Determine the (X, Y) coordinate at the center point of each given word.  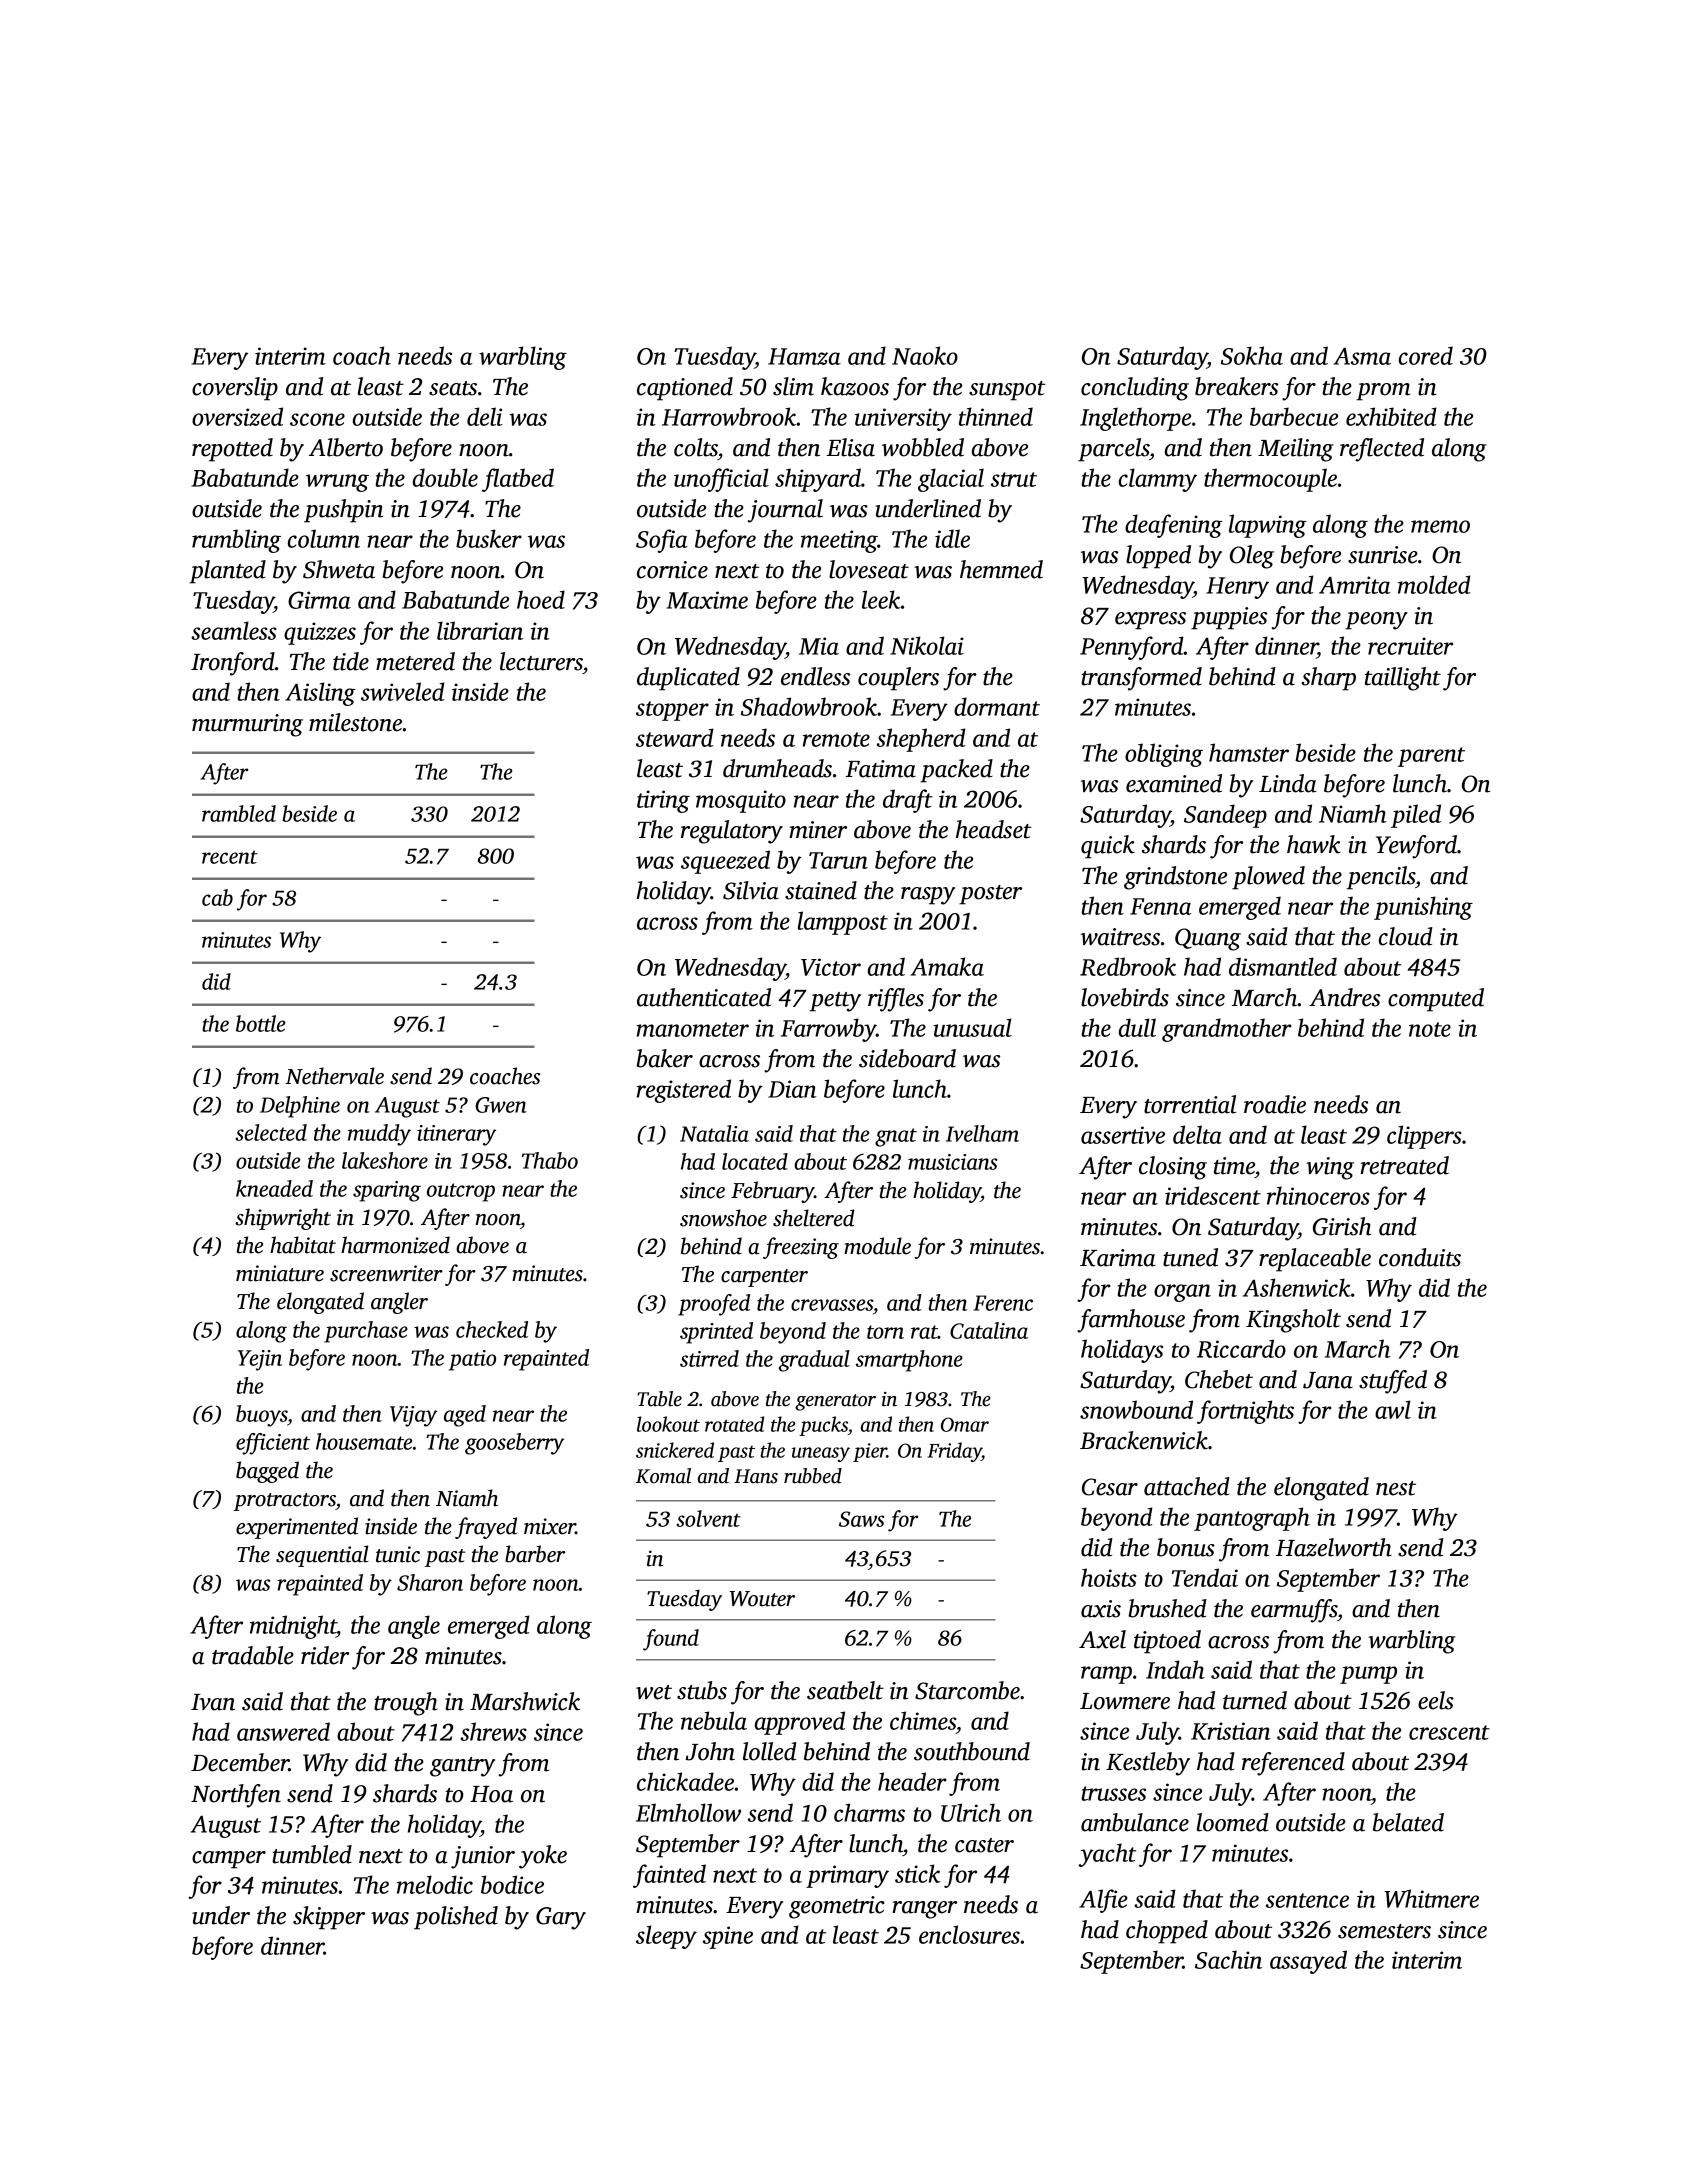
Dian (792, 1089)
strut (1014, 479)
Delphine (300, 1107)
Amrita (1355, 585)
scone (317, 419)
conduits (1420, 1257)
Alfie (1103, 1901)
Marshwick (525, 1701)
